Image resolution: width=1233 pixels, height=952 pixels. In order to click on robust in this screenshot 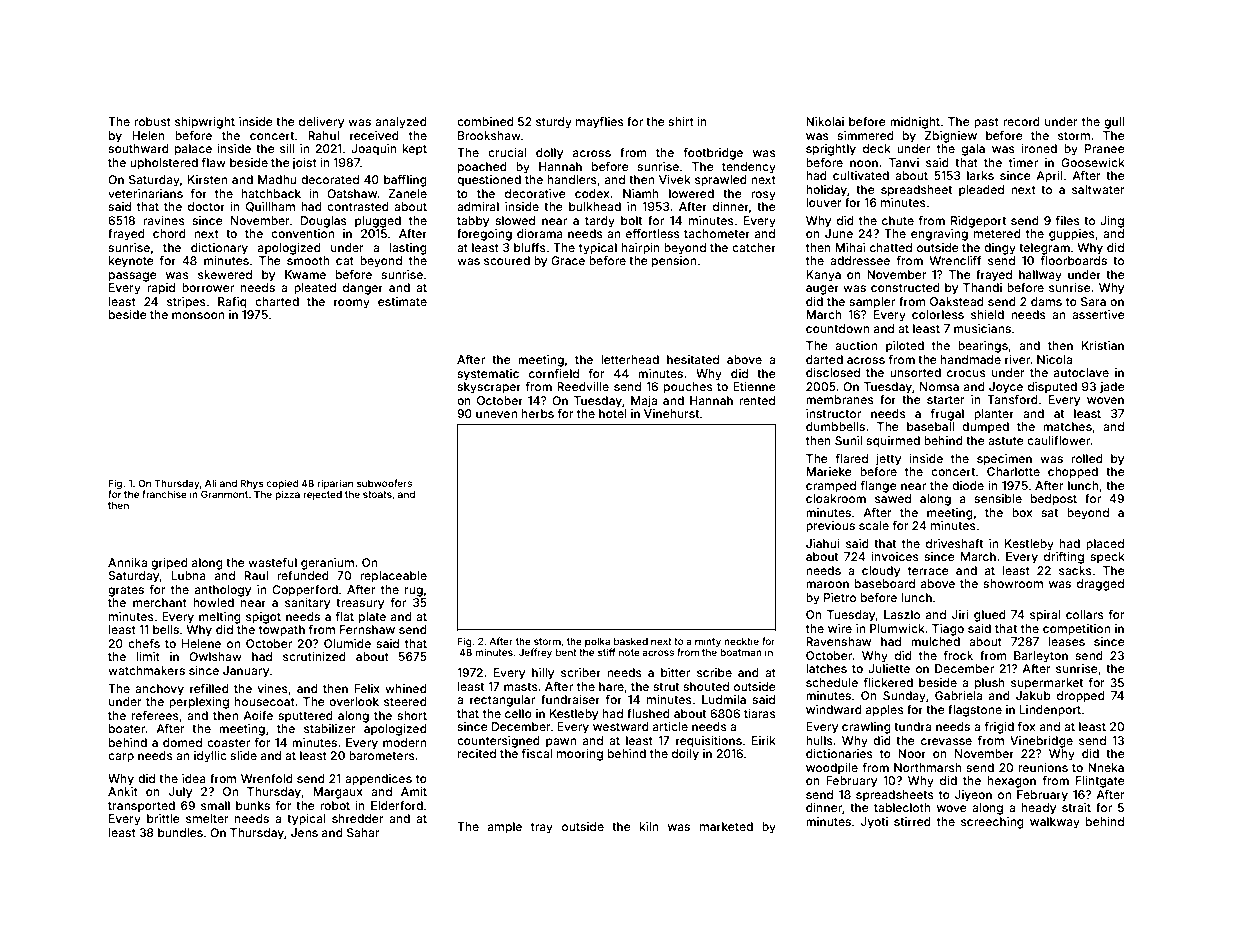, I will do `click(152, 121)`.
